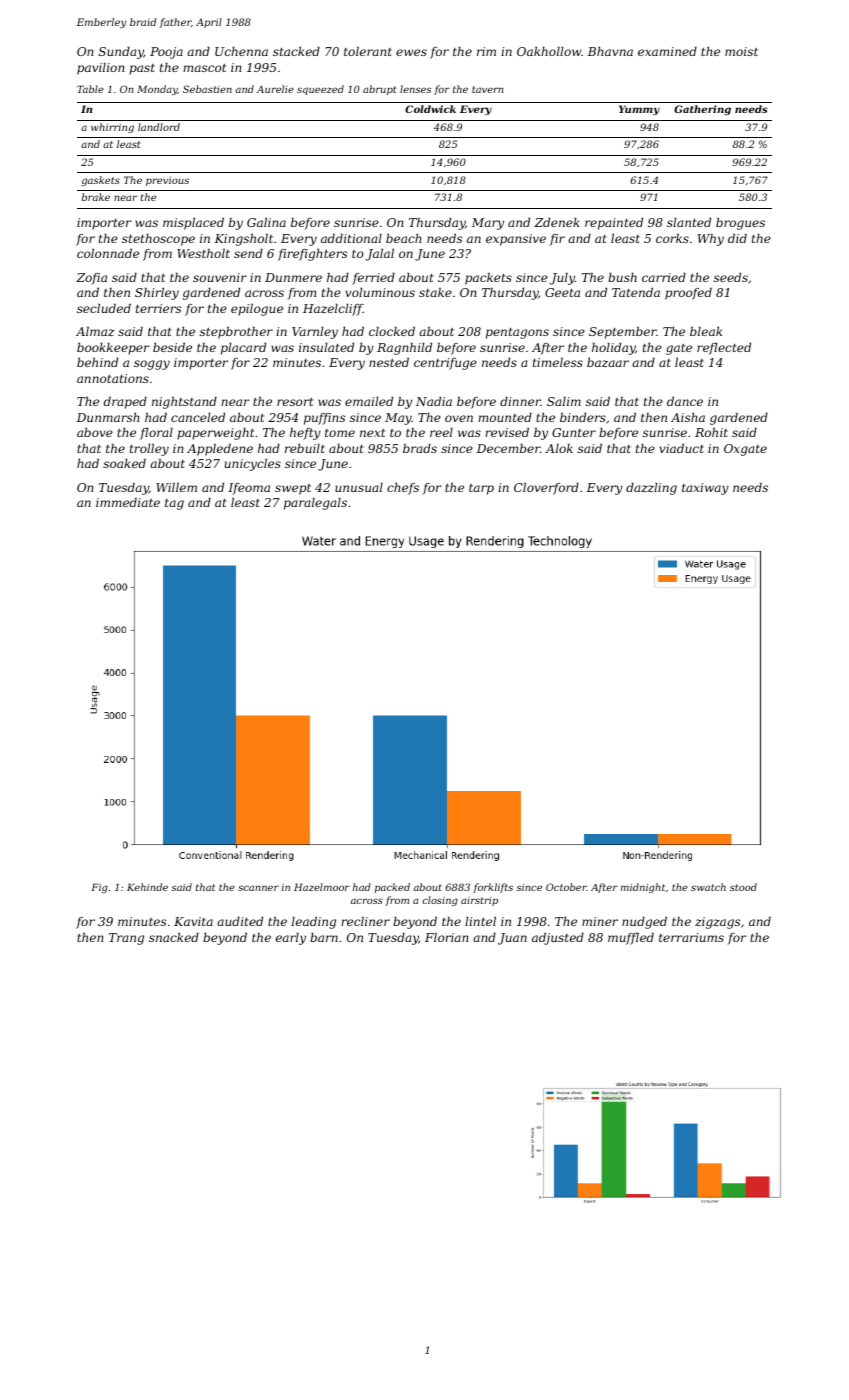 Image resolution: width=849 pixels, height=1400 pixels. What do you see at coordinates (128, 502) in the document?
I see `immediate` at bounding box center [128, 502].
